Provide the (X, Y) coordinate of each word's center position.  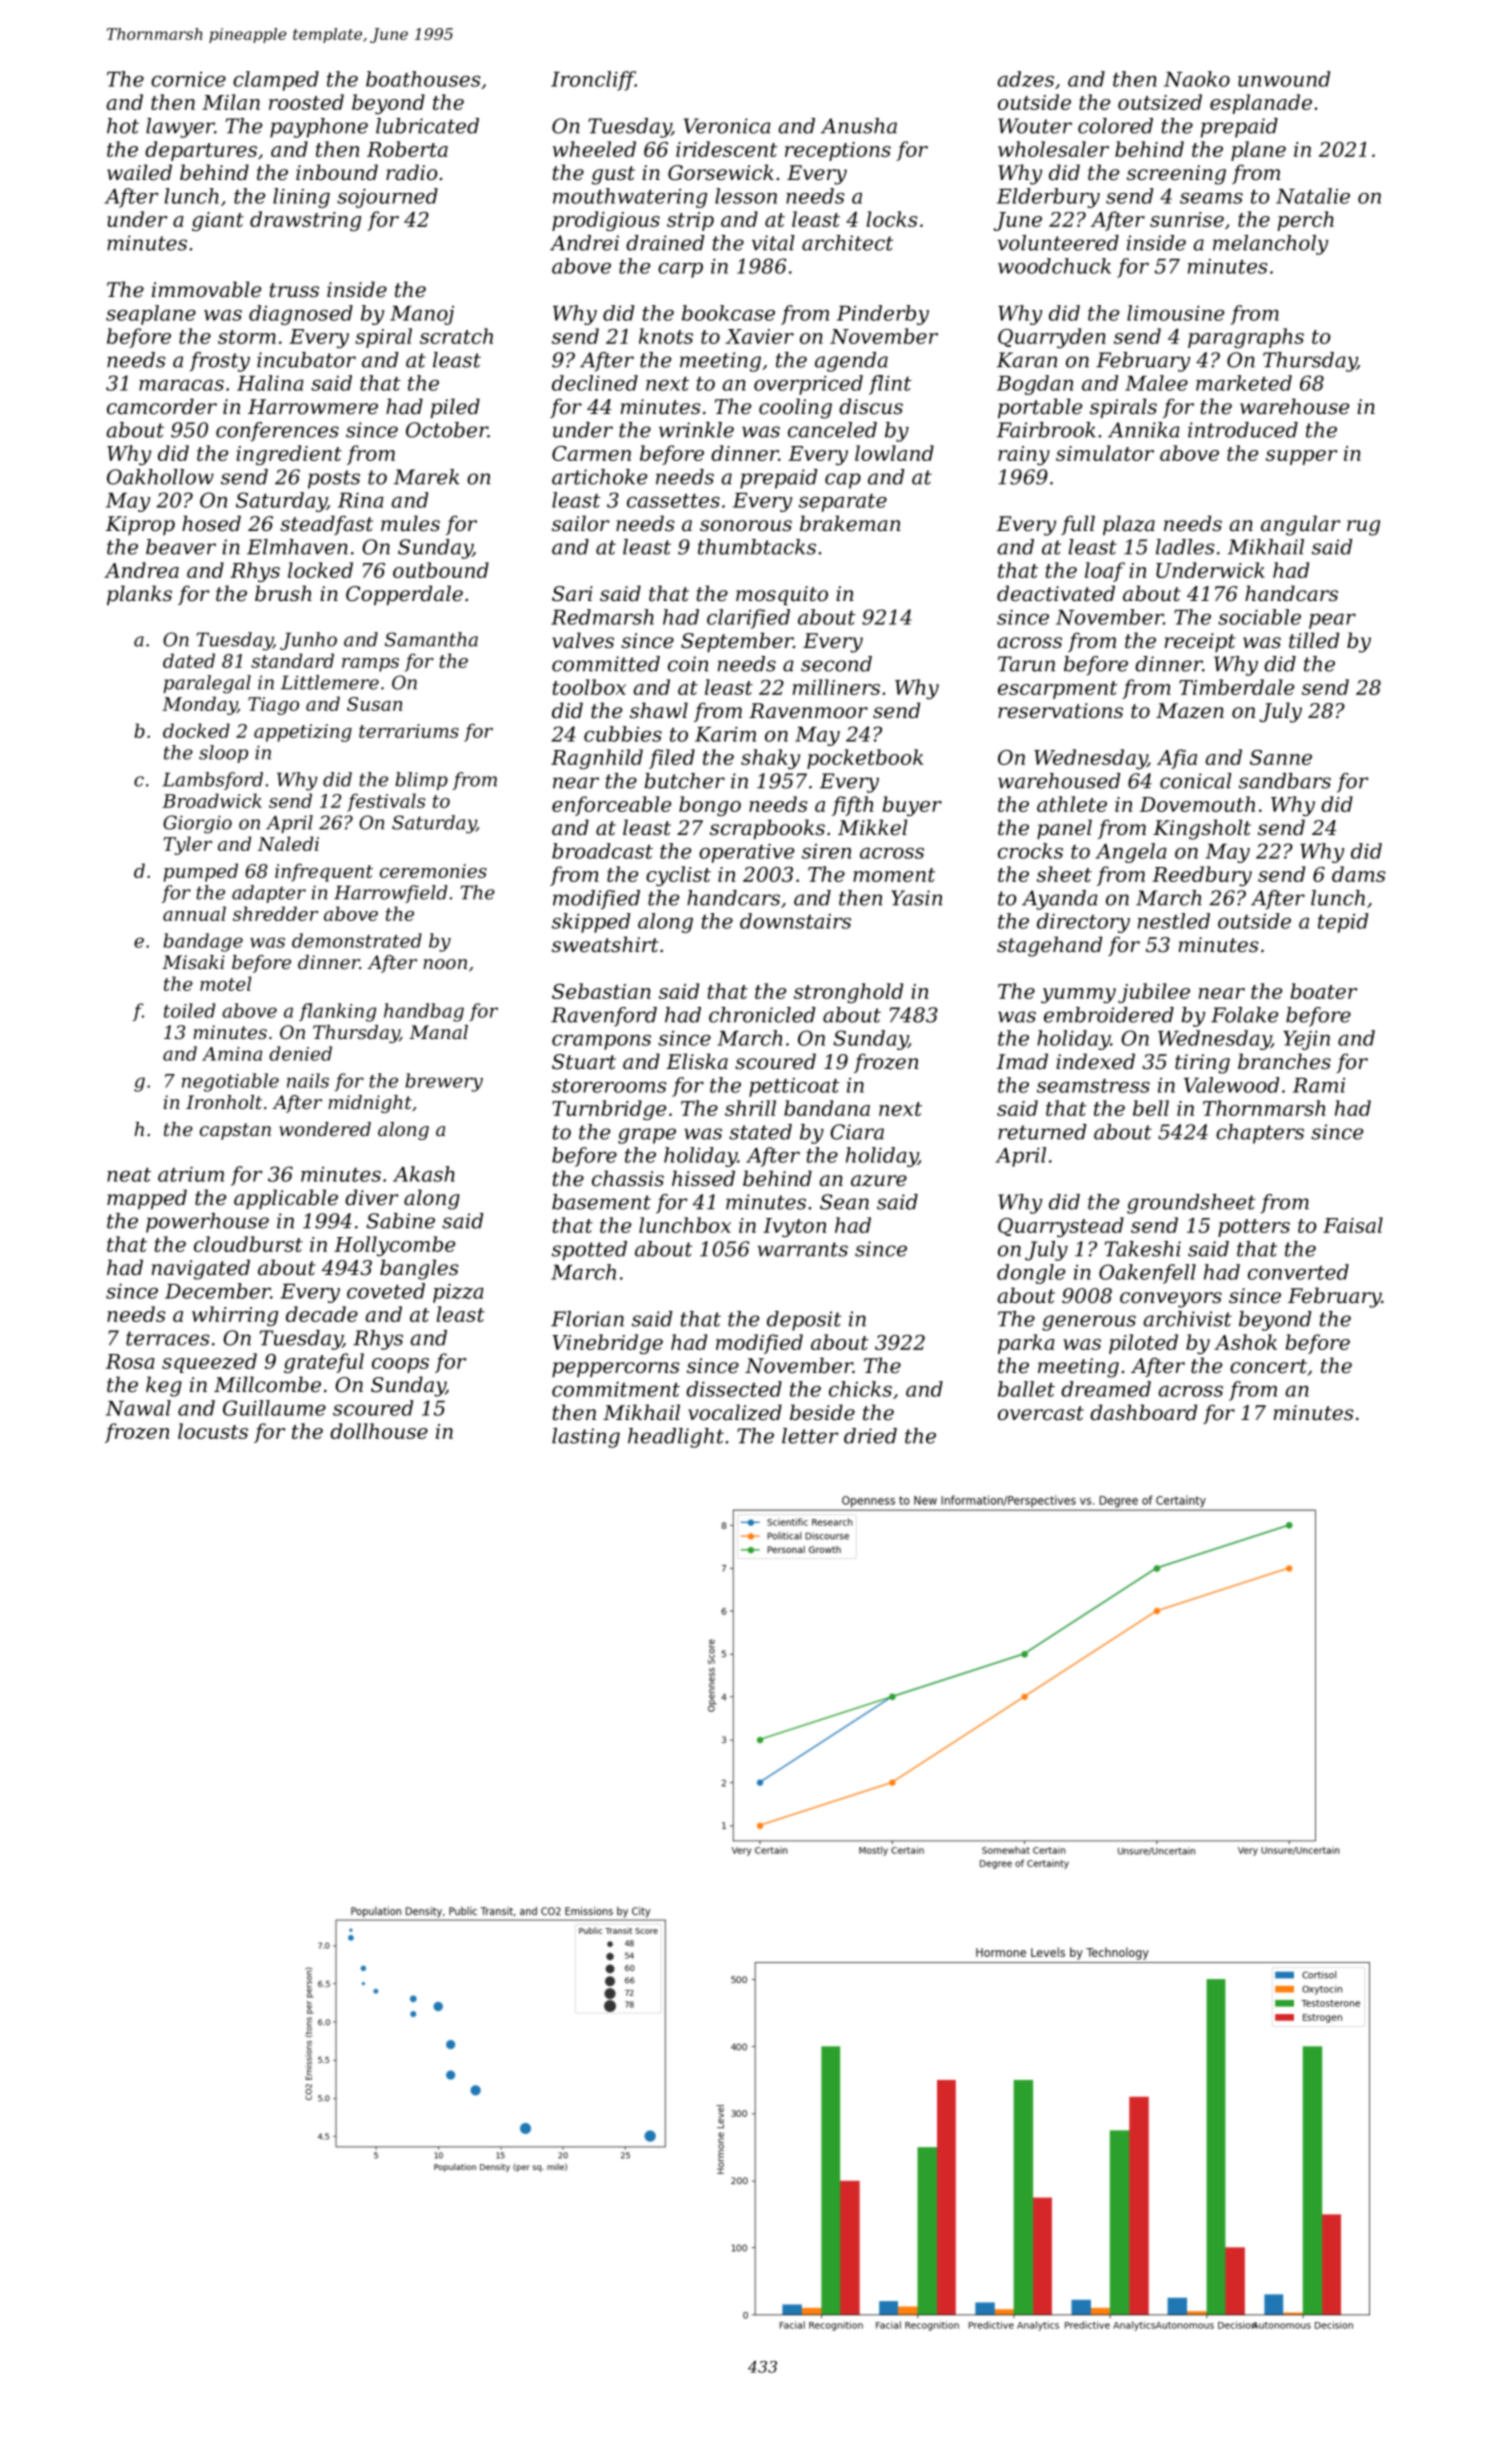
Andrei (584, 243)
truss (294, 290)
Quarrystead (1061, 1227)
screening (1176, 175)
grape (647, 1136)
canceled (832, 430)
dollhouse (379, 1431)
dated (189, 660)
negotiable (230, 1082)
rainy (1024, 455)
